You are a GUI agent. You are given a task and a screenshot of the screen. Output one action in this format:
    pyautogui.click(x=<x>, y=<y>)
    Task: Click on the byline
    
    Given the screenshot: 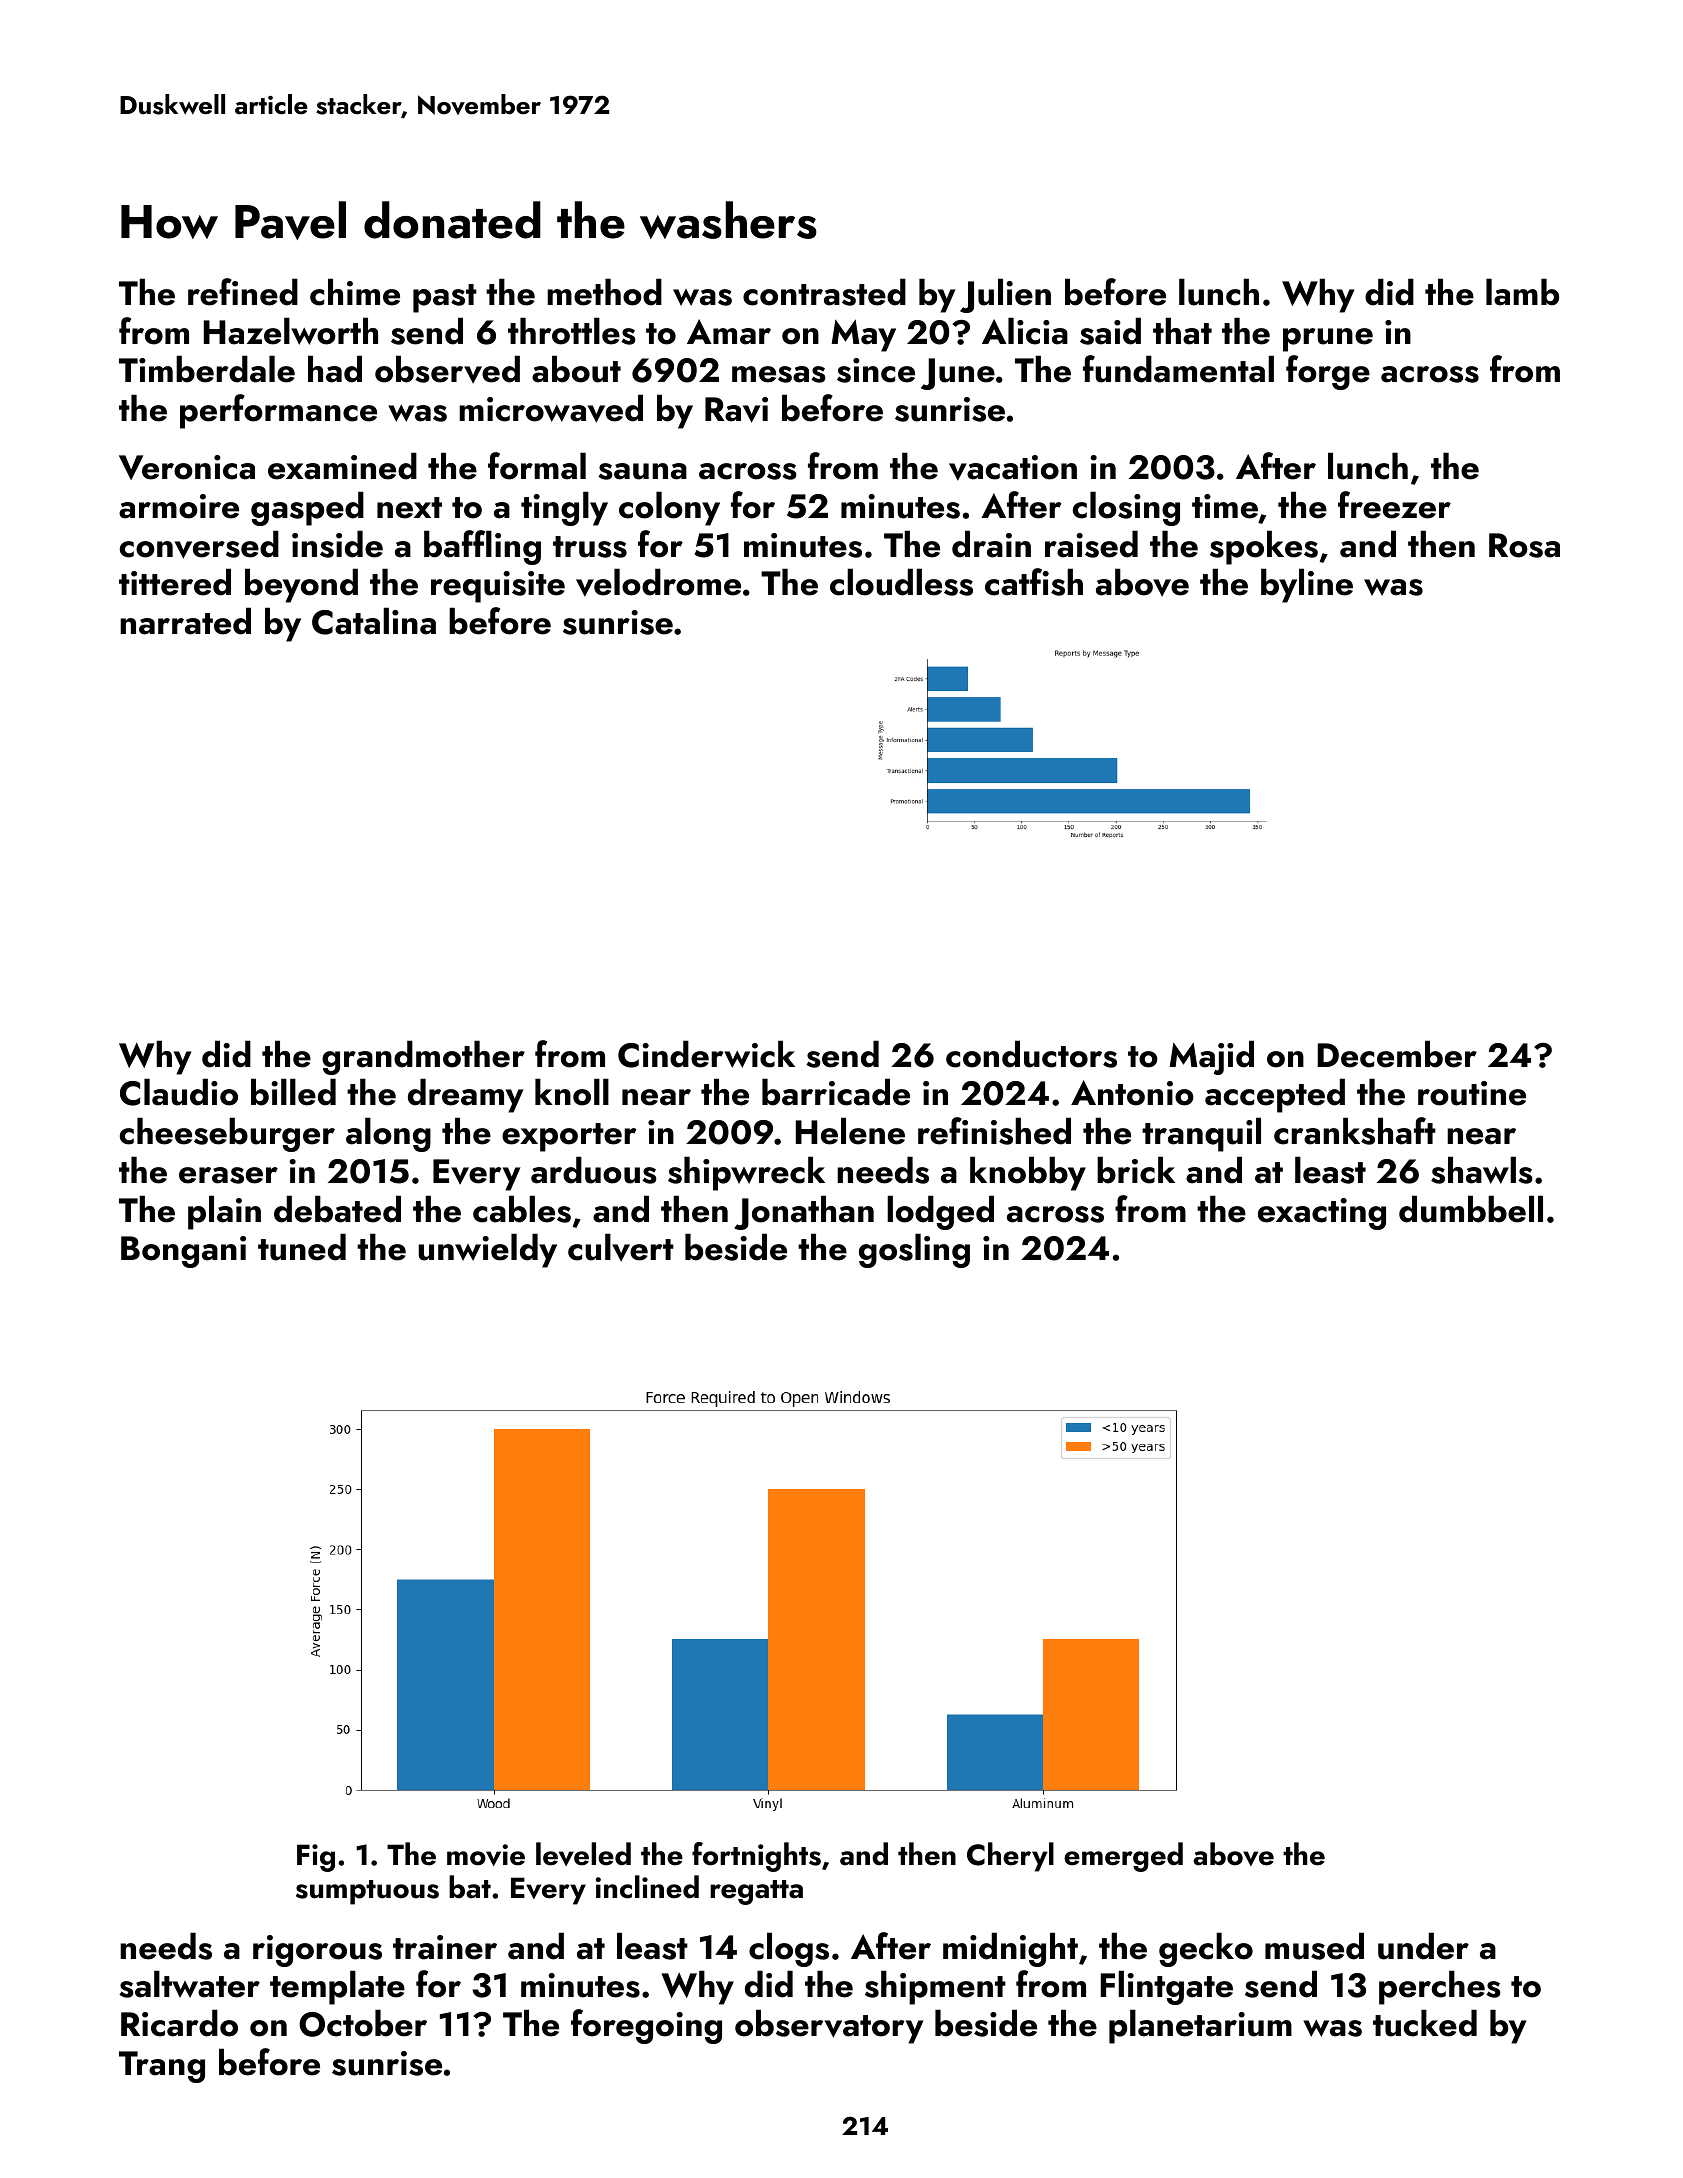 What is the action you would take?
    pyautogui.click(x=1307, y=585)
